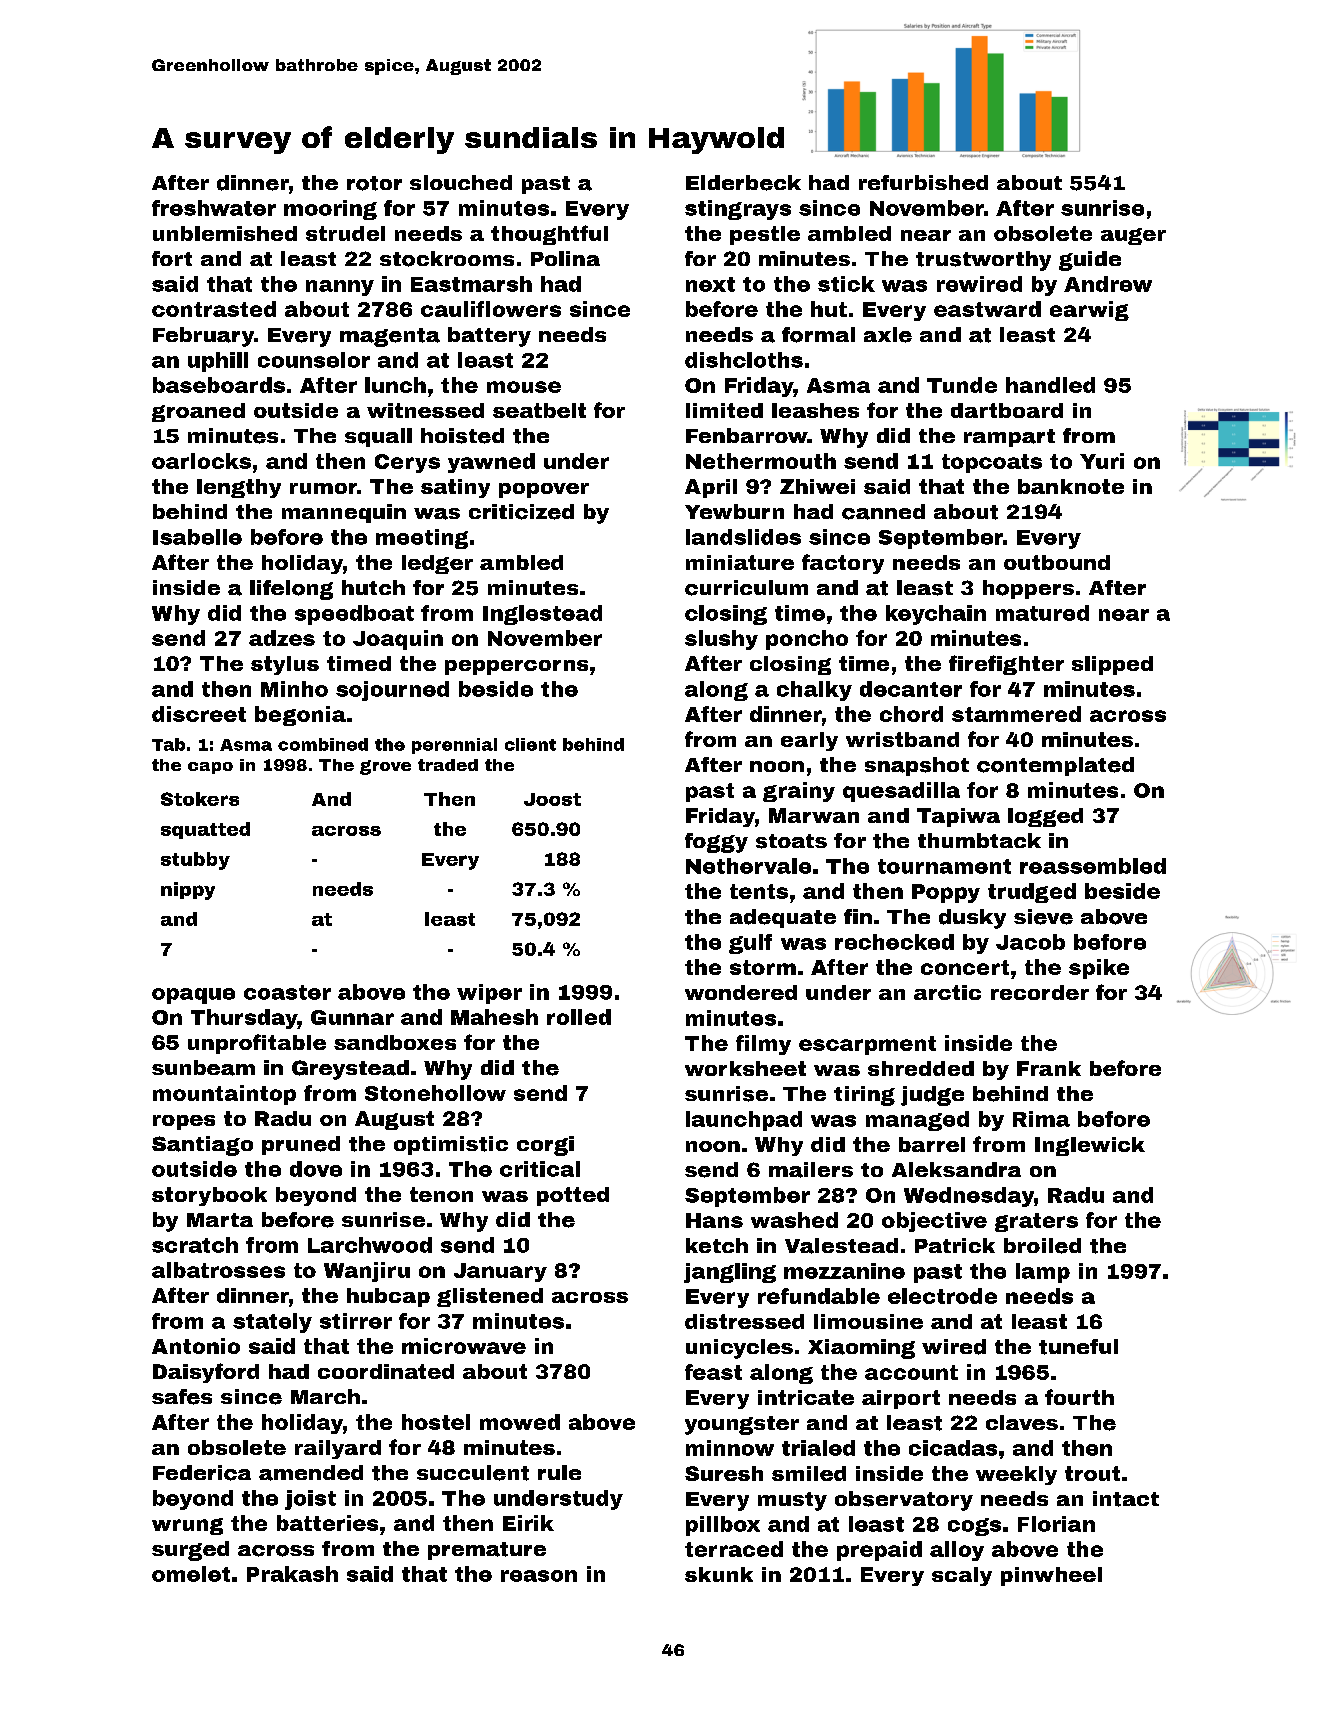 The height and width of the image is (1713, 1324). What do you see at coordinates (314, 360) in the image?
I see `counselor` at bounding box center [314, 360].
